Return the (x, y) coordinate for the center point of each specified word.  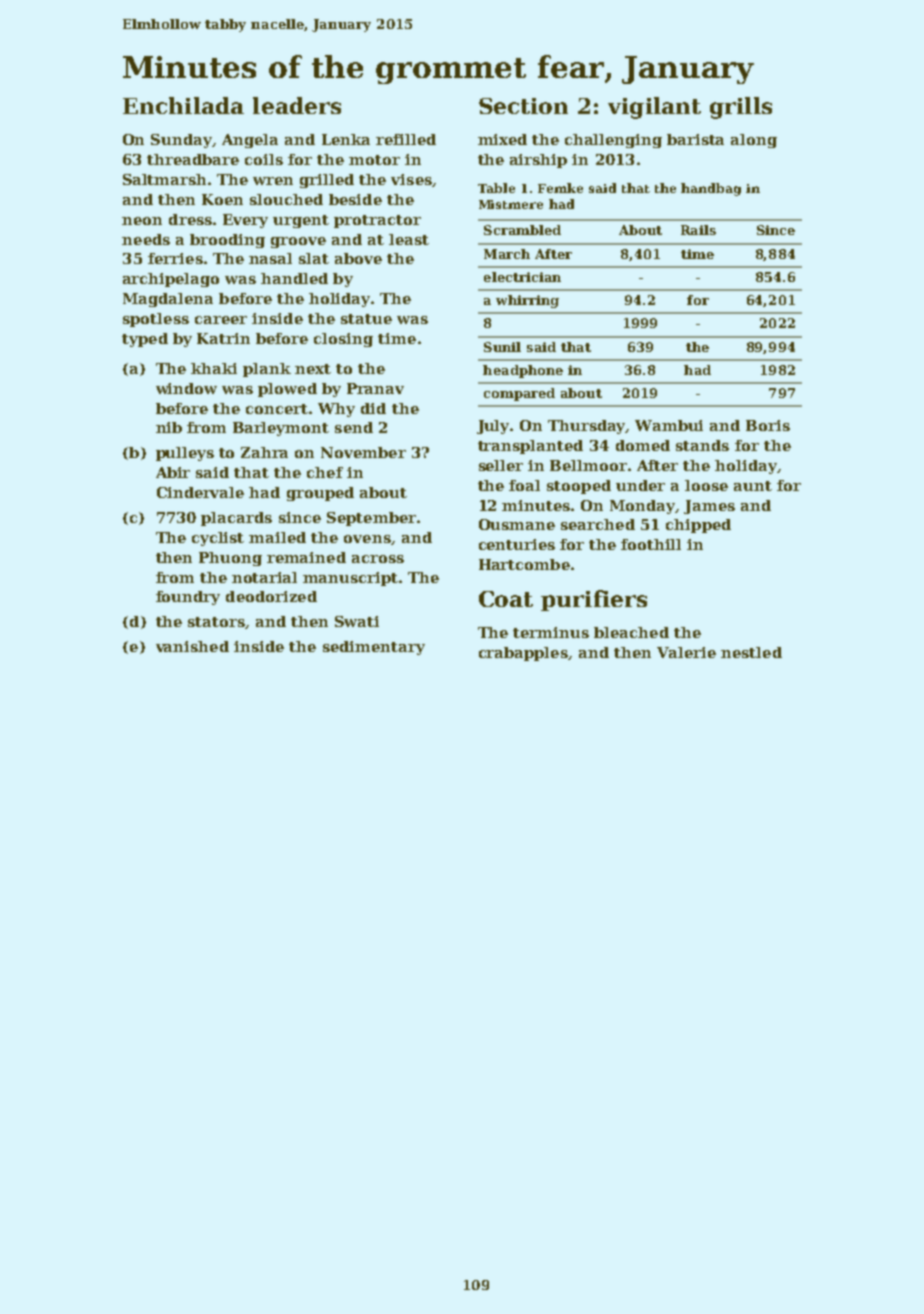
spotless (156, 320)
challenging (613, 141)
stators (216, 622)
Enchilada (183, 105)
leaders (297, 105)
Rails (698, 230)
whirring (527, 301)
